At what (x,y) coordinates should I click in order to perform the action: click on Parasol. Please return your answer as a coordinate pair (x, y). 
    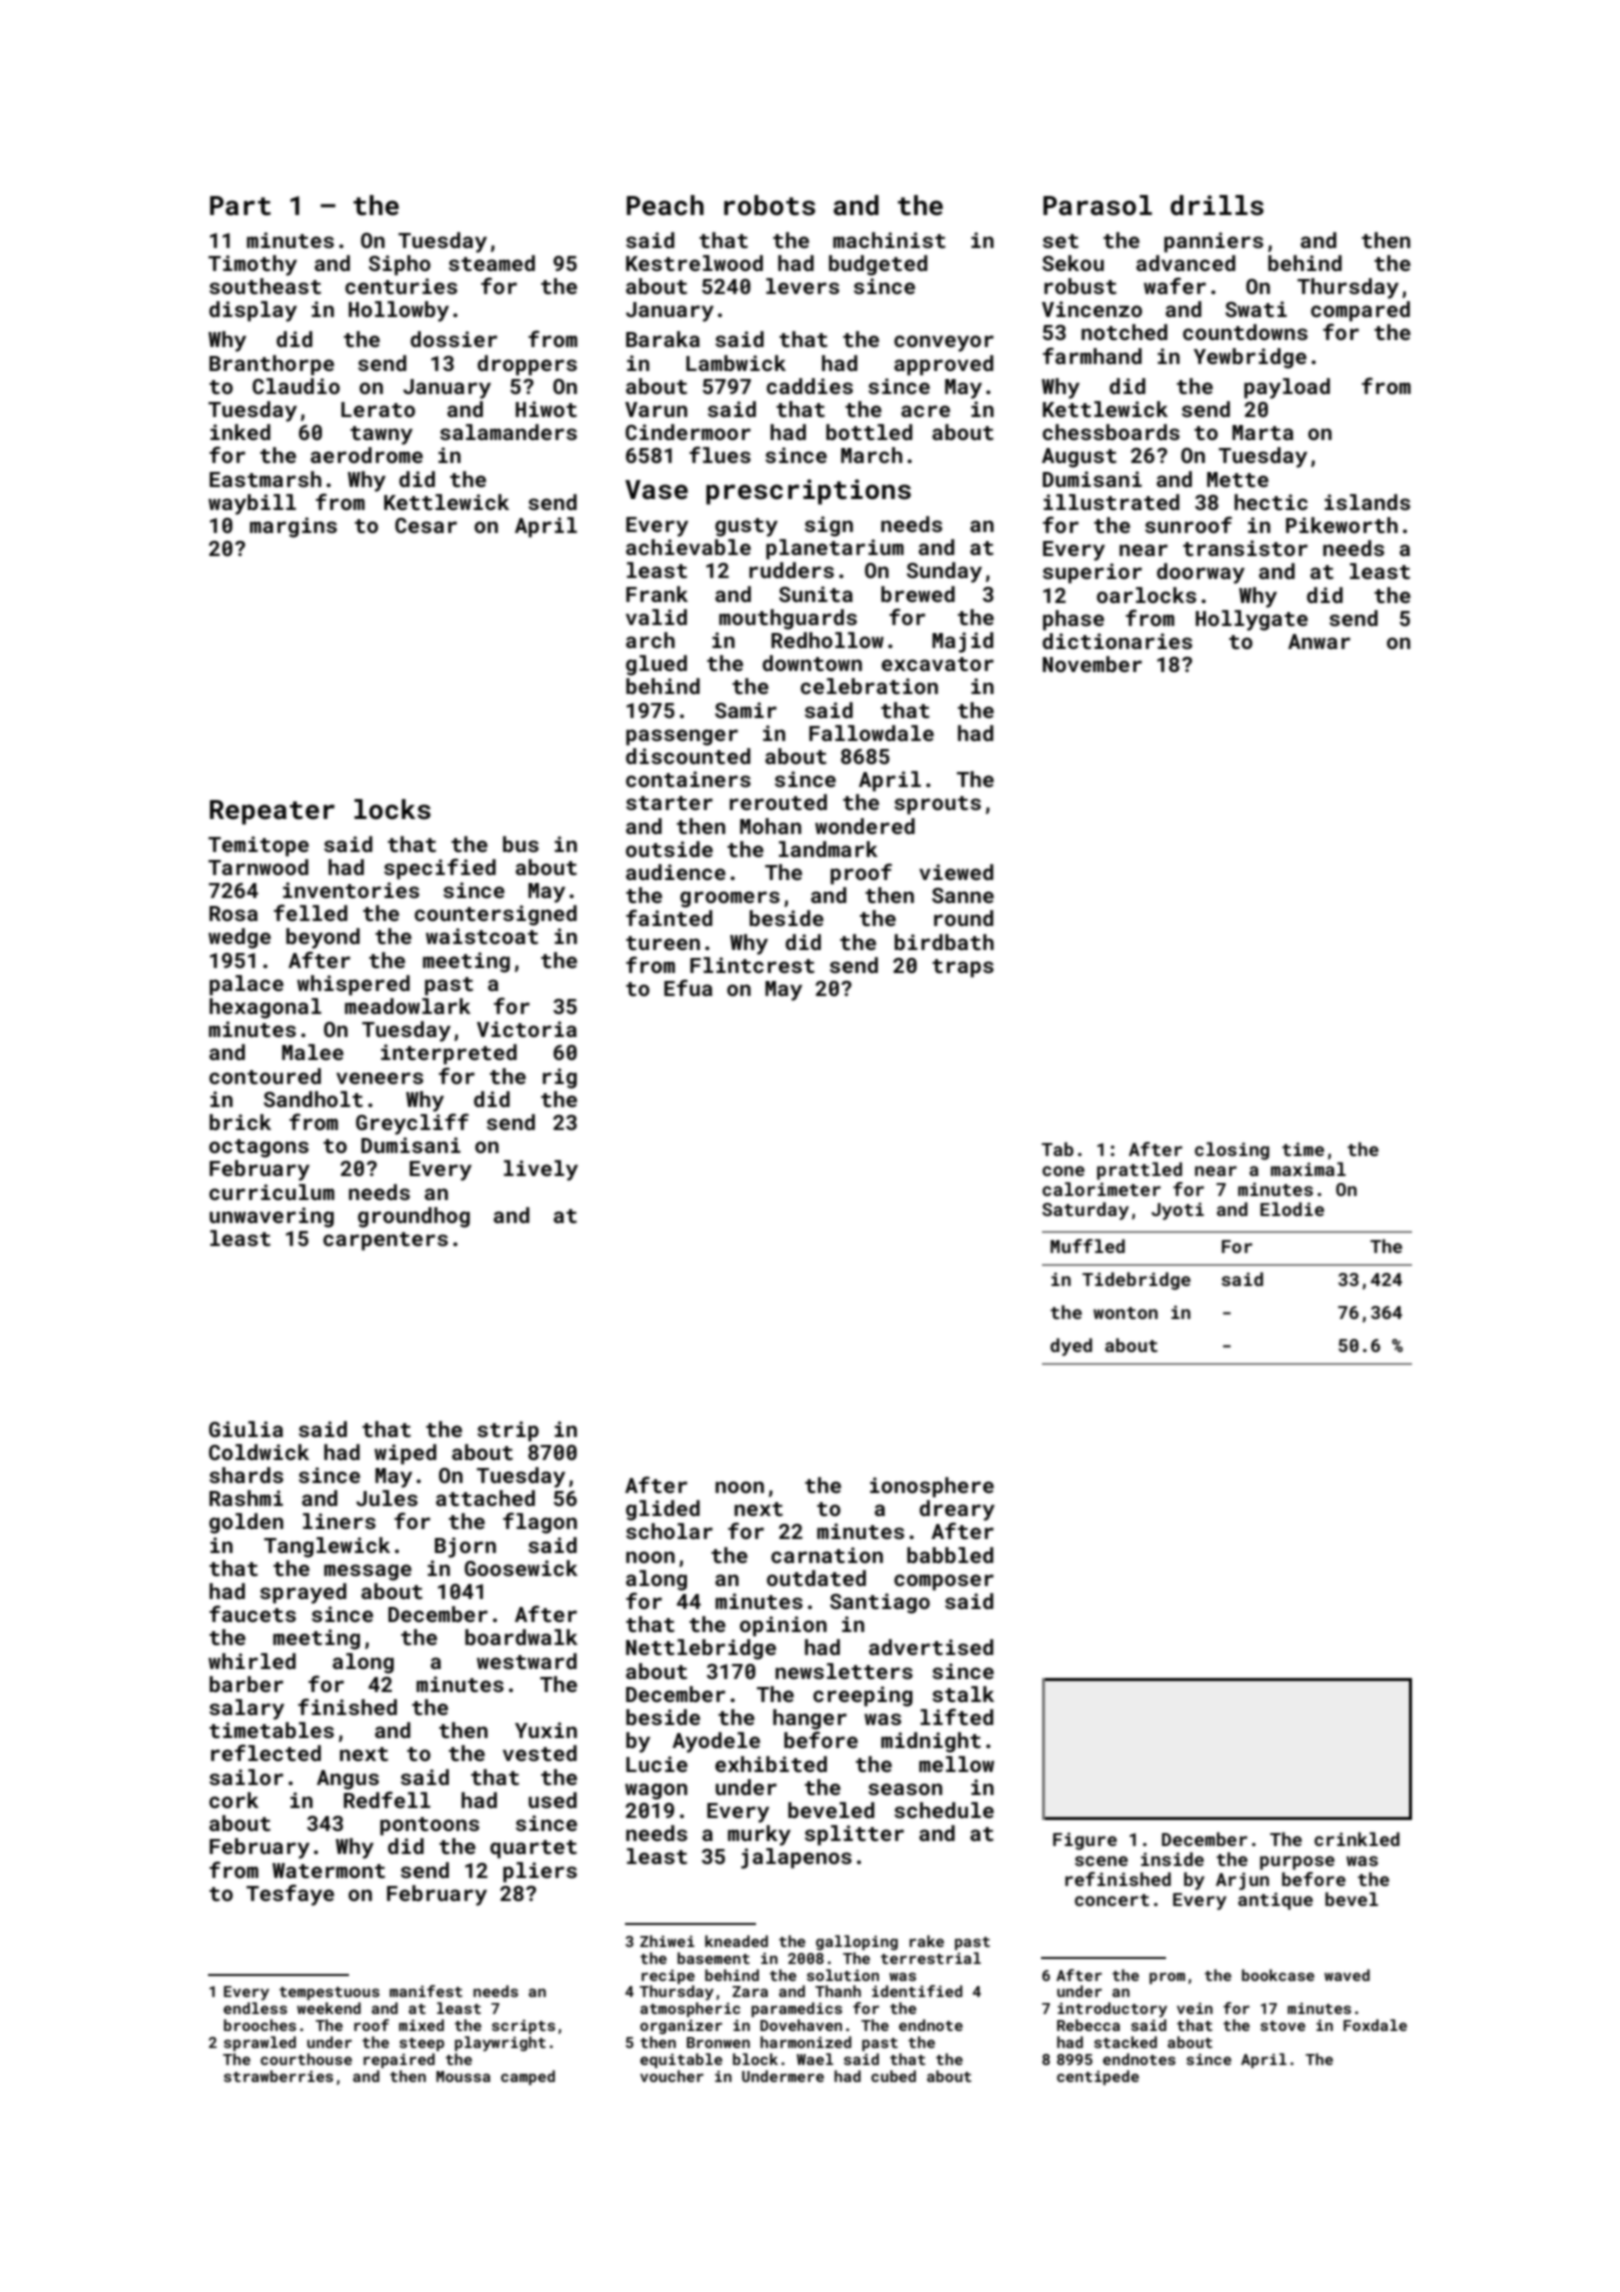
    Looking at the image, I should click on (1097, 205).
